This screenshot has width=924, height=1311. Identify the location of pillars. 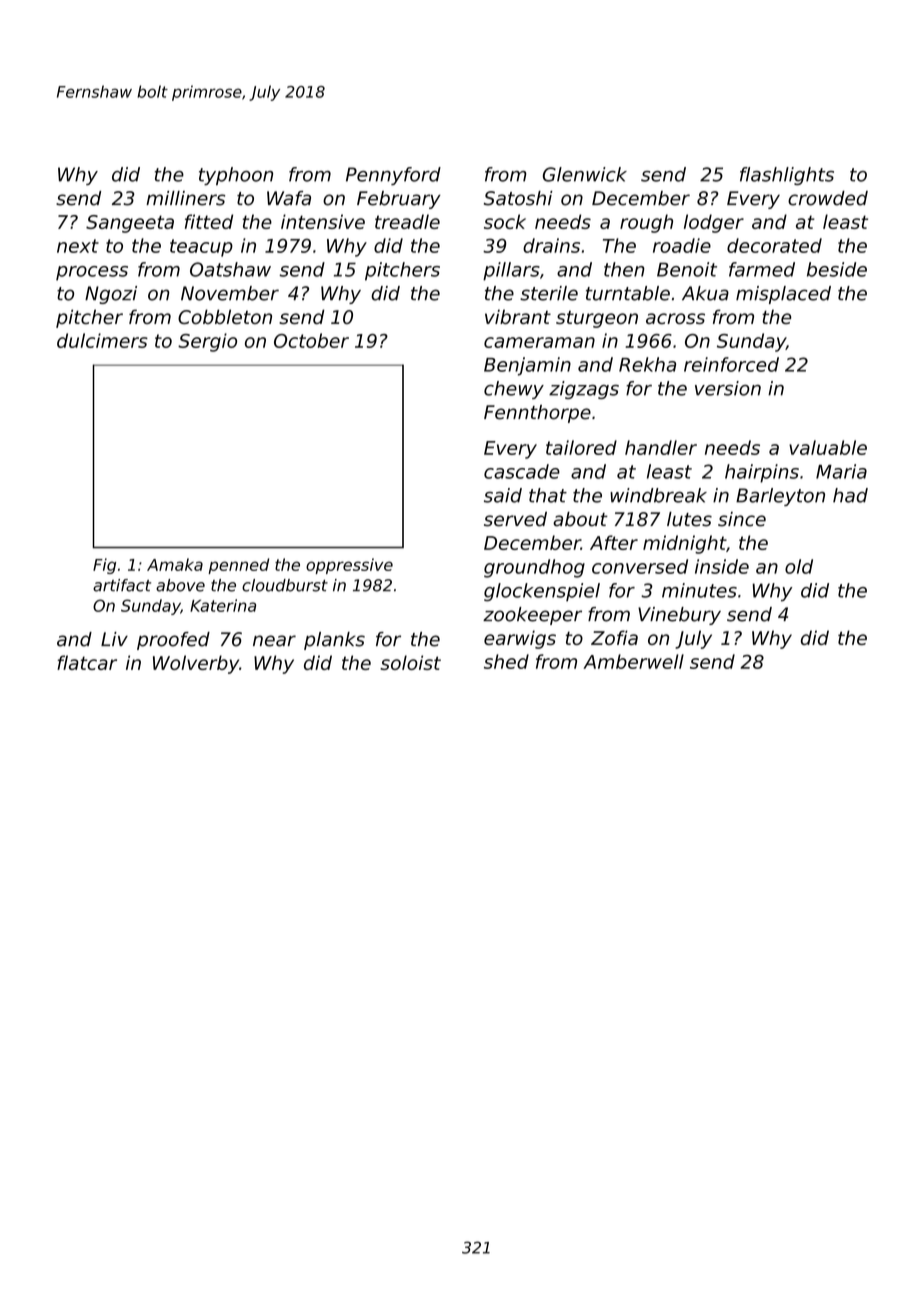
(511, 271).
